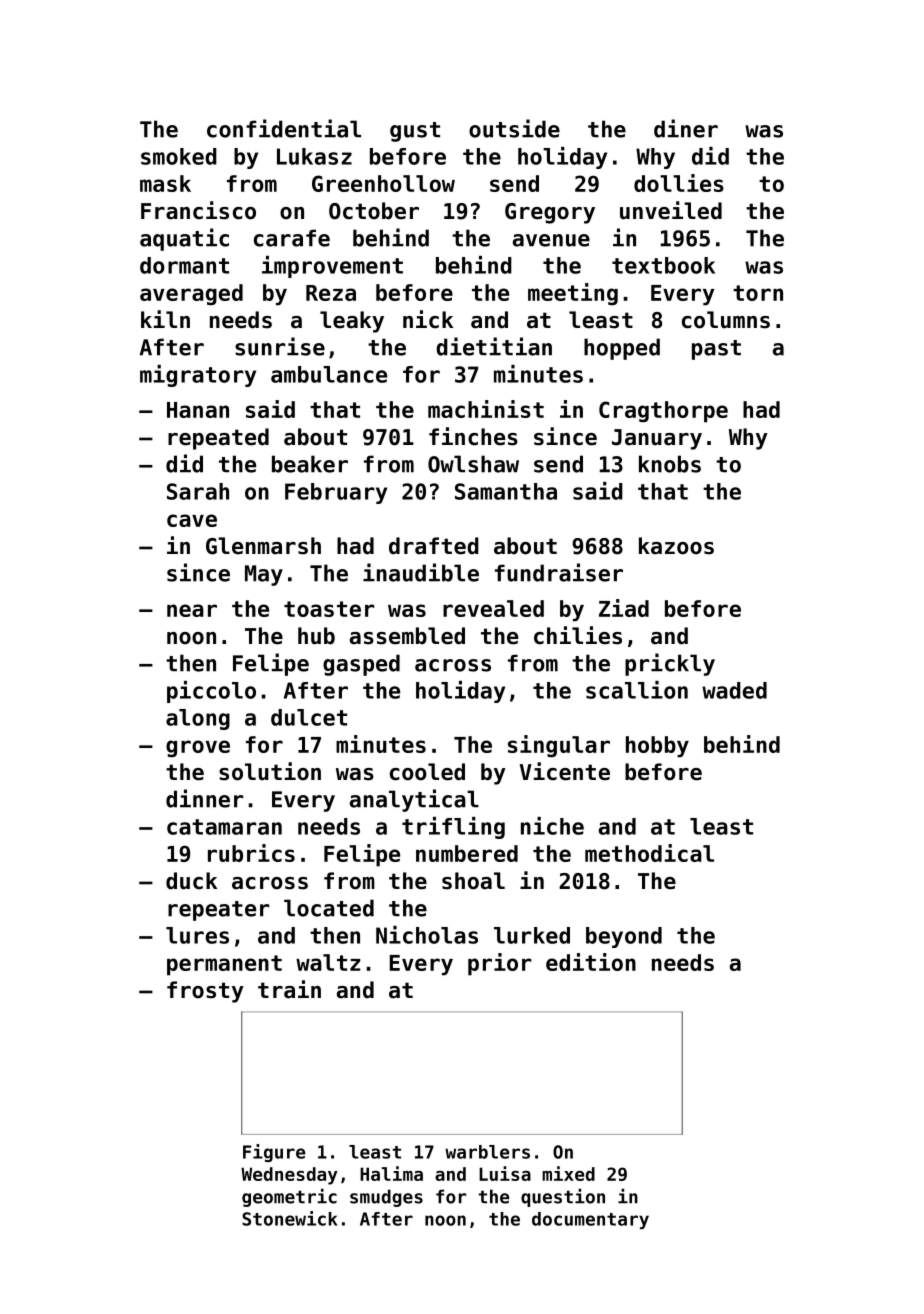 Image resolution: width=924 pixels, height=1314 pixels. What do you see at coordinates (290, 1218) in the screenshot?
I see `Stonewick` at bounding box center [290, 1218].
